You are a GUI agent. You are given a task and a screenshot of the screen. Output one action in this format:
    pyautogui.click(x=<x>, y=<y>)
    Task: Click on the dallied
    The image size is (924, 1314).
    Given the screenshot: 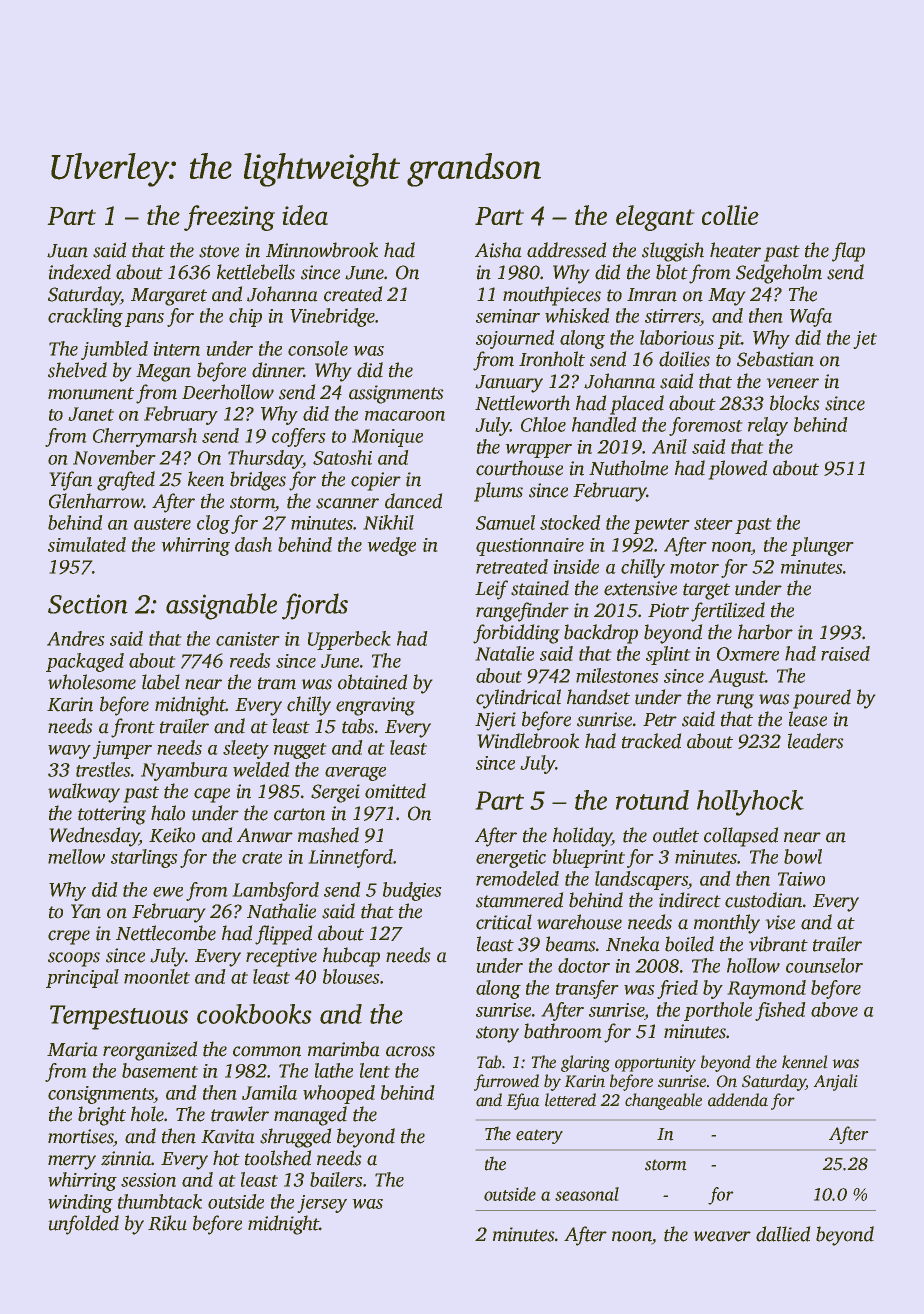 What is the action you would take?
    pyautogui.click(x=783, y=1234)
